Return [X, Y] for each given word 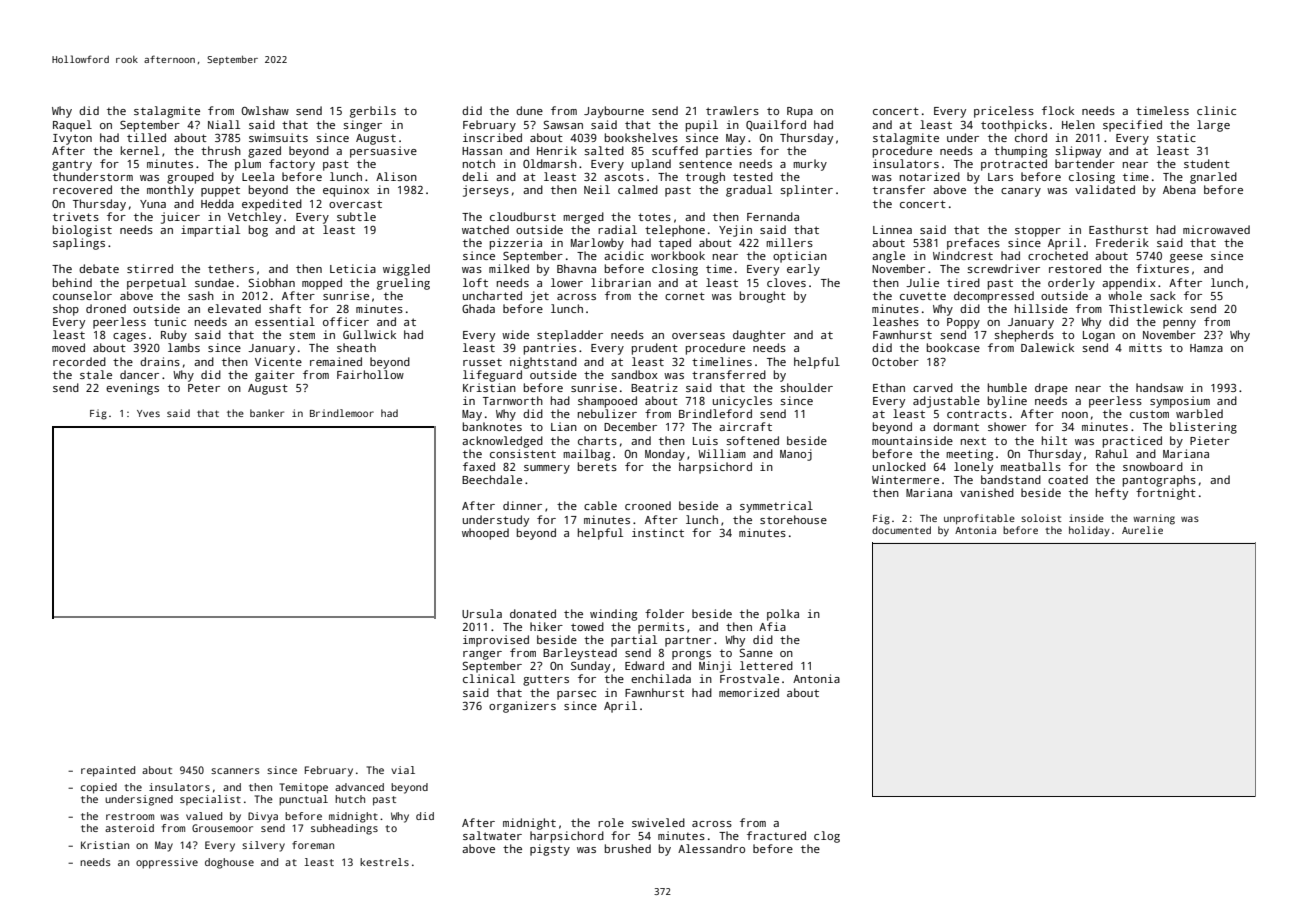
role [611, 822]
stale [96, 374]
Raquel [72, 126]
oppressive [167, 863]
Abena [1179, 189]
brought [763, 297]
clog [827, 837]
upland [651, 165]
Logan [1099, 336]
